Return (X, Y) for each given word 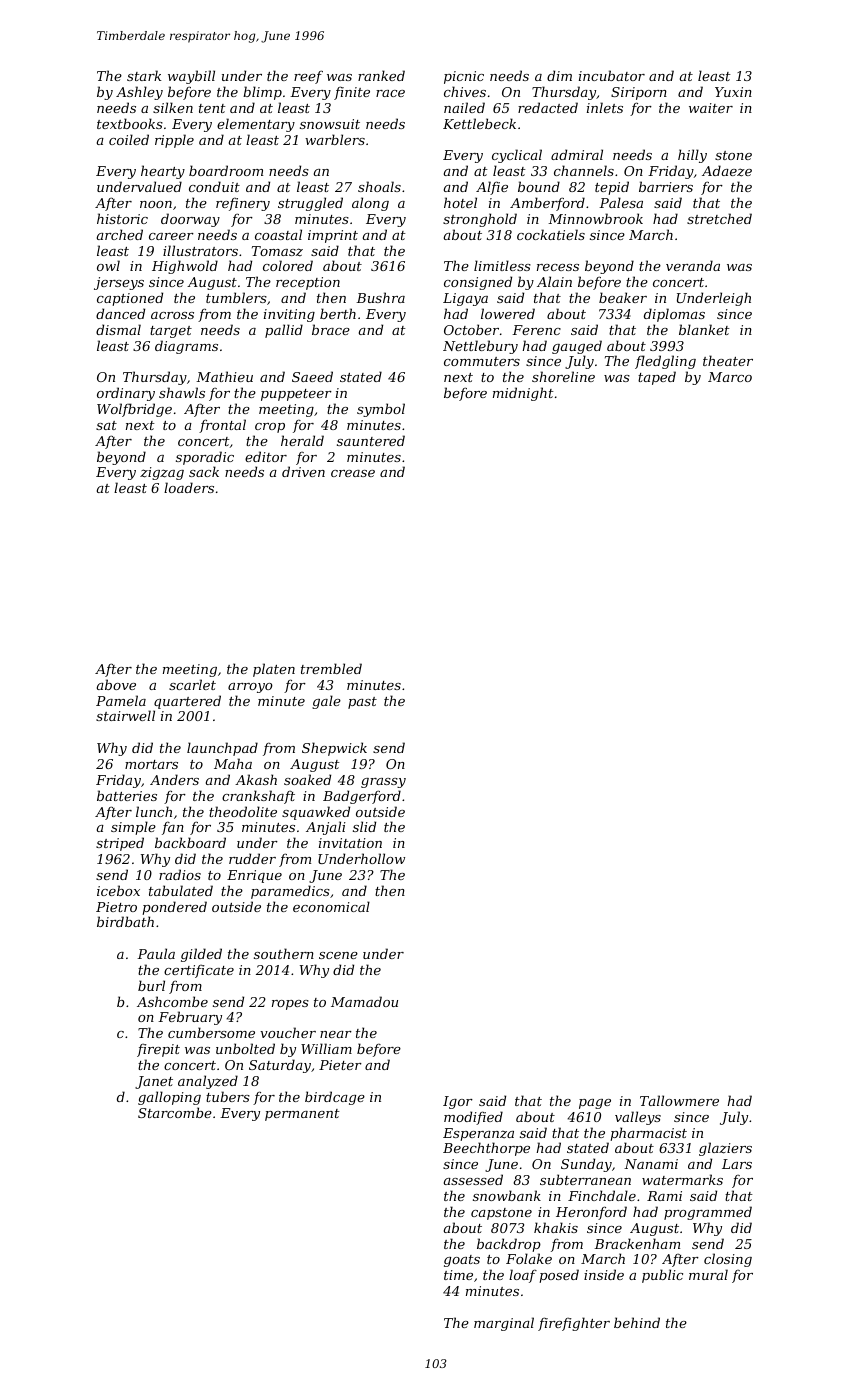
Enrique (254, 876)
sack (204, 471)
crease (353, 473)
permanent (302, 1115)
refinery (243, 204)
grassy (383, 783)
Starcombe (175, 1112)
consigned (478, 283)
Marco (730, 377)
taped (657, 378)
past (362, 703)
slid (364, 826)
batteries (127, 795)
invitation (350, 843)
